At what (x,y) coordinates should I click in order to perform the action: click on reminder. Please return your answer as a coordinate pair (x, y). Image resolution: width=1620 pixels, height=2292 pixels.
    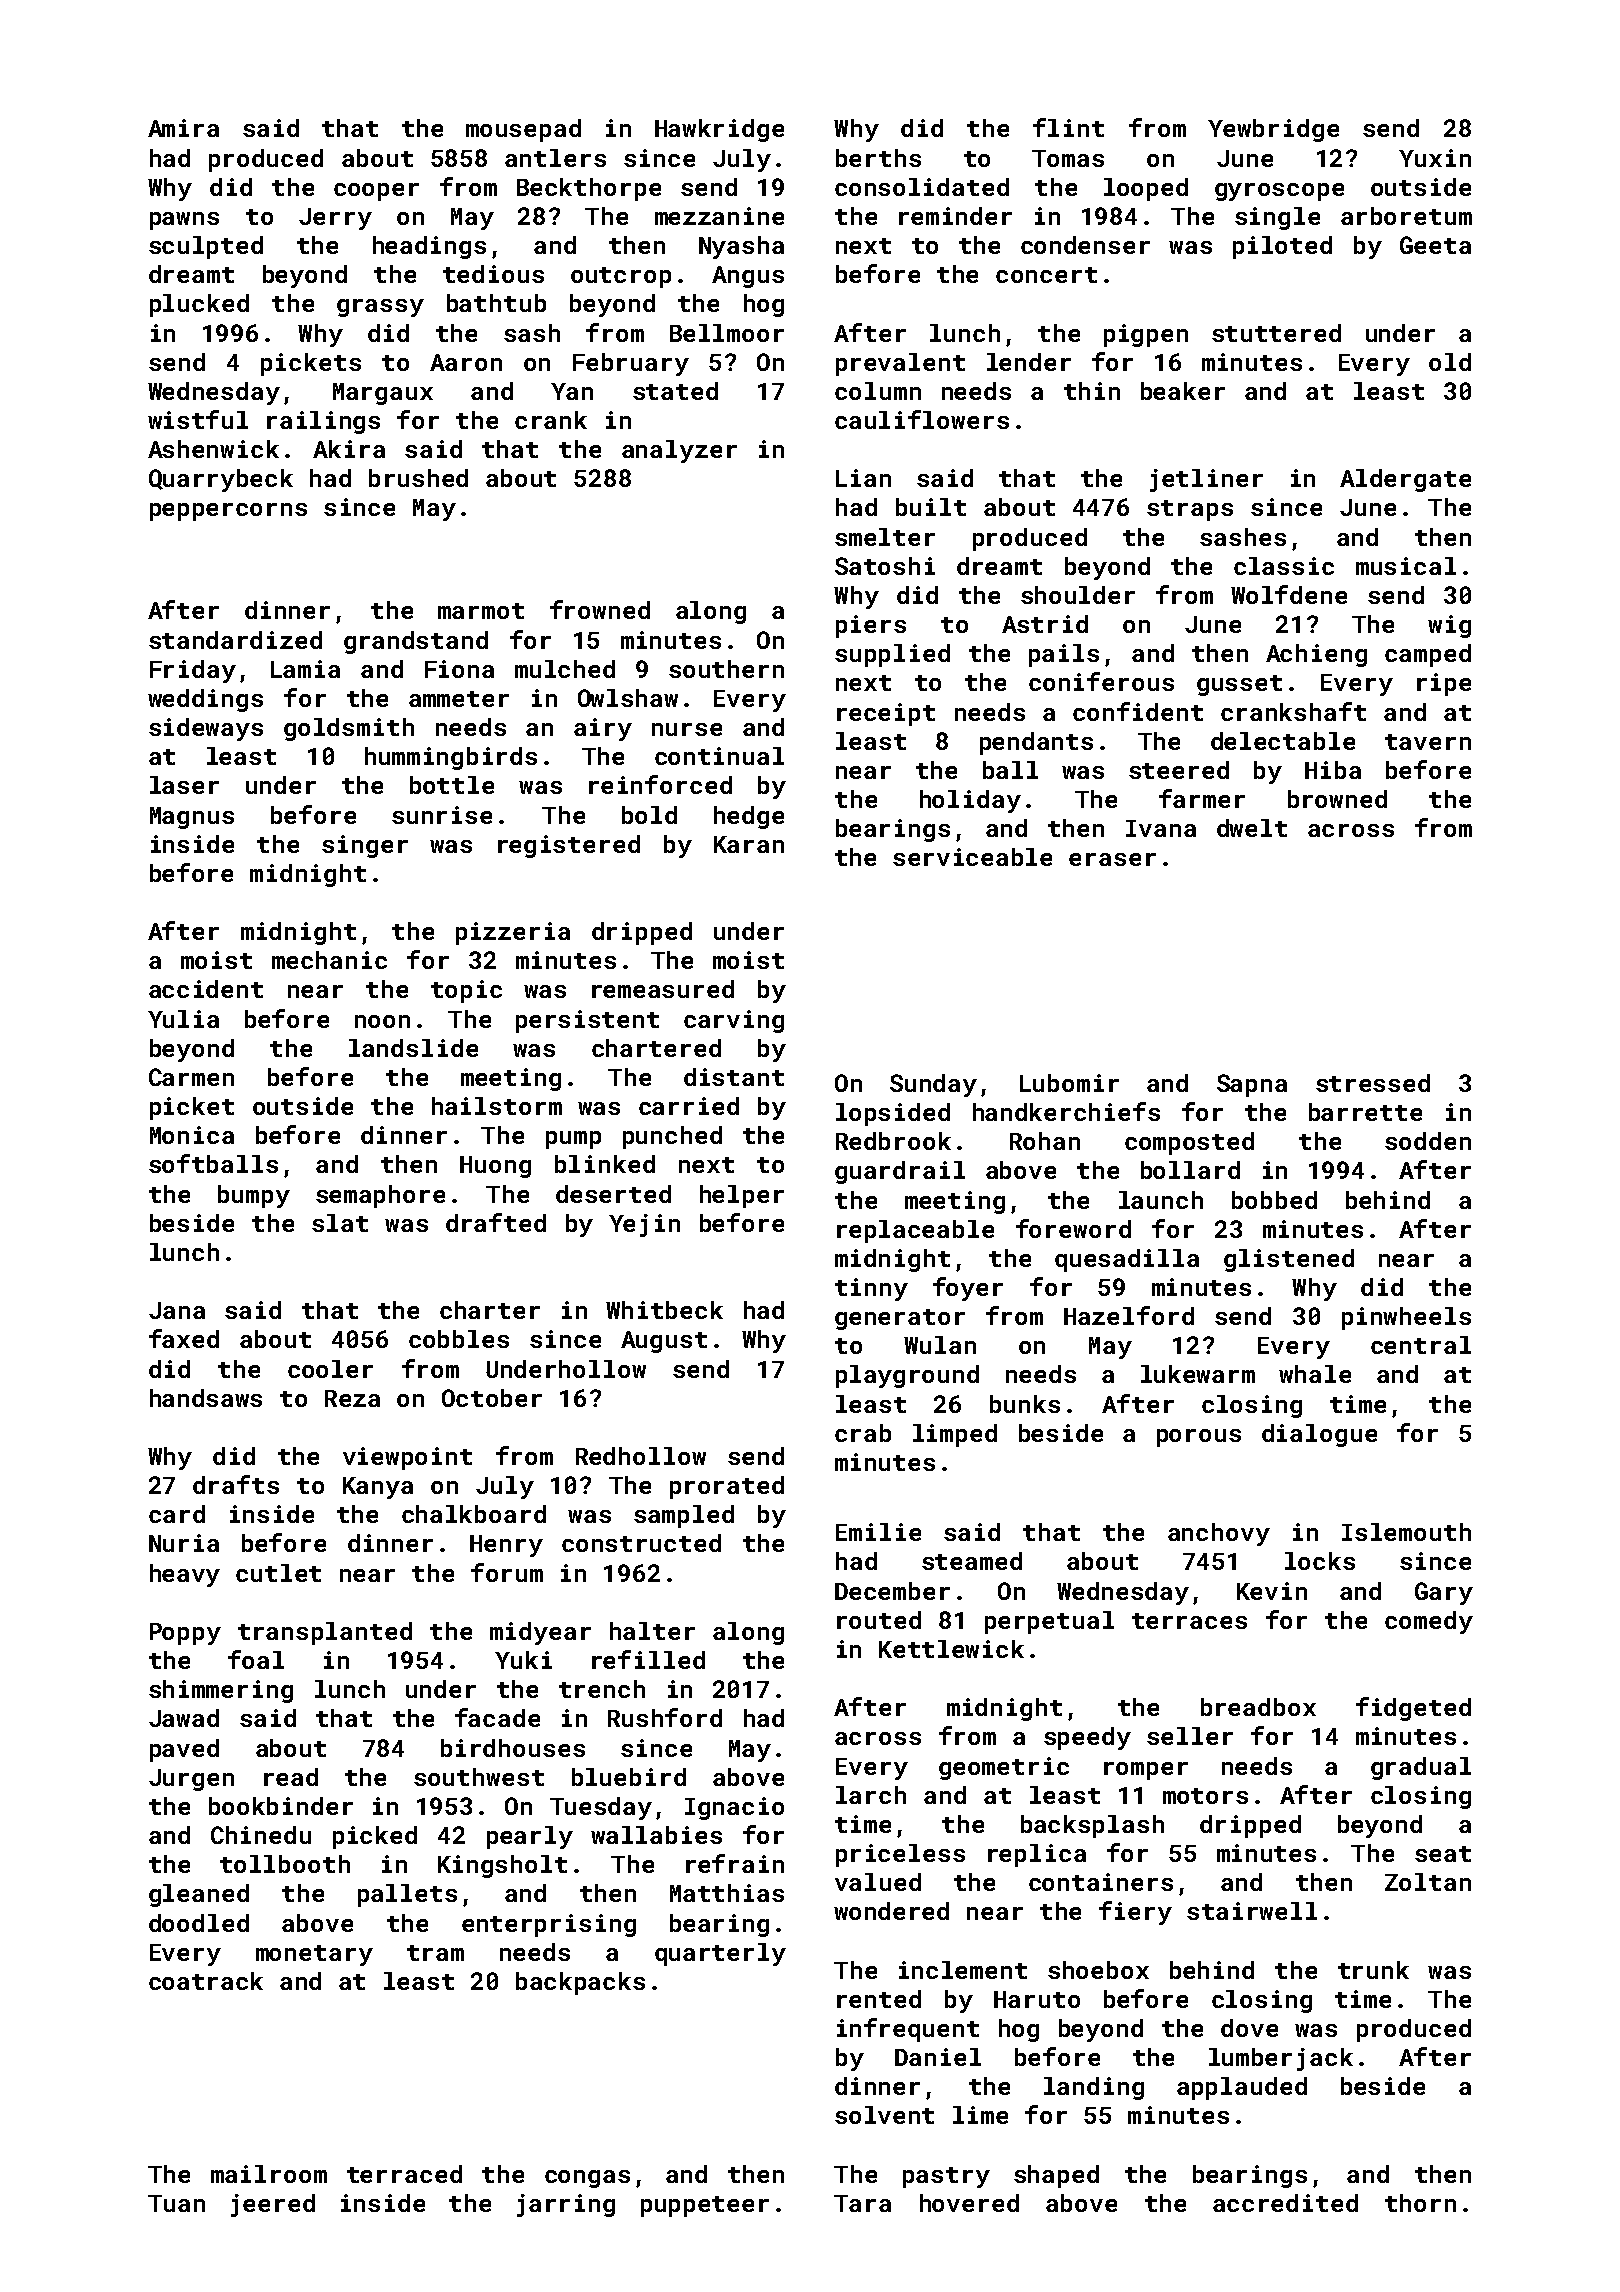
    Looking at the image, I should click on (955, 216).
